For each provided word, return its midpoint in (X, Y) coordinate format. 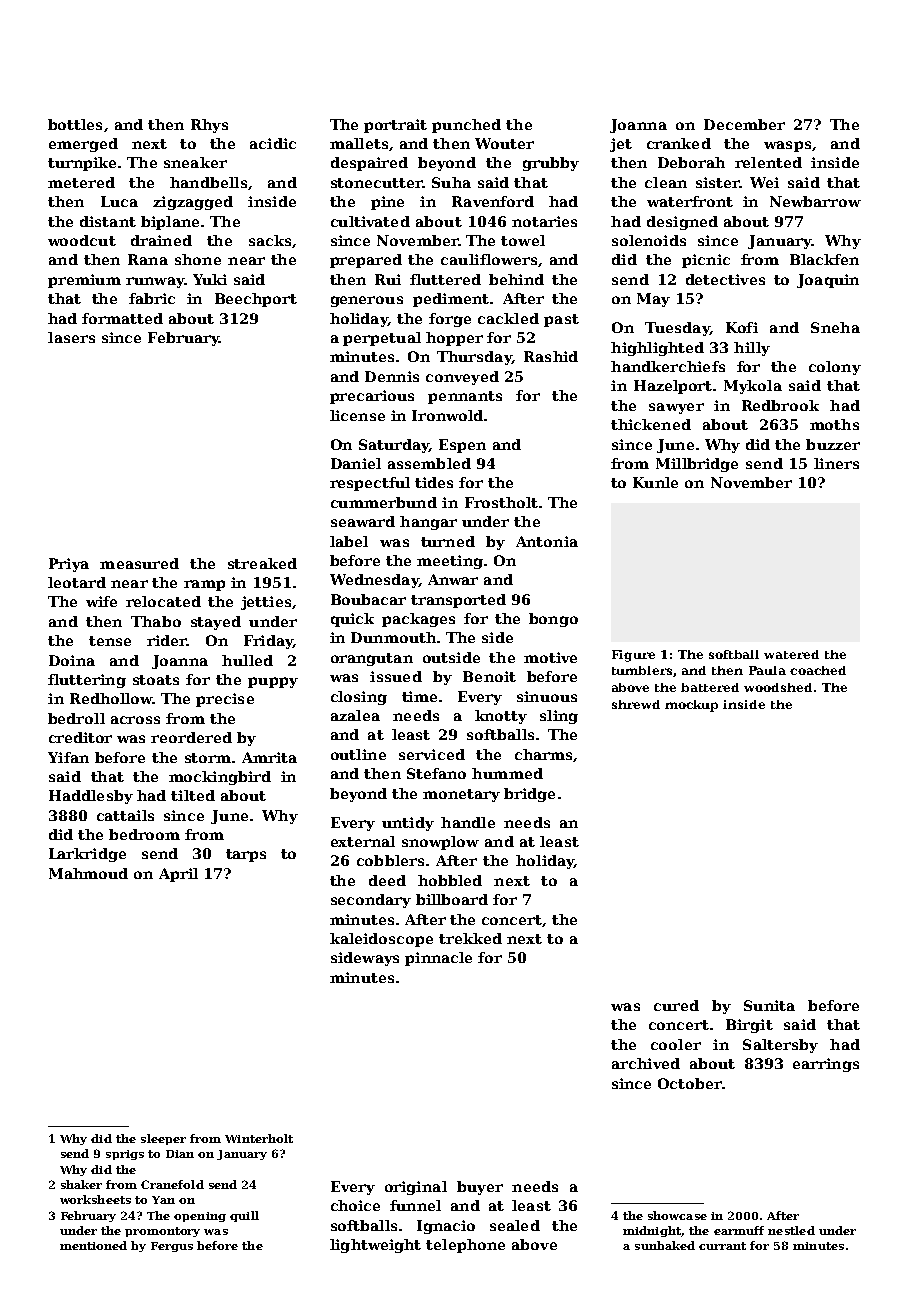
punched (466, 126)
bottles (75, 124)
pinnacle (438, 959)
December (744, 124)
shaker (81, 1184)
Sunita (769, 1005)
